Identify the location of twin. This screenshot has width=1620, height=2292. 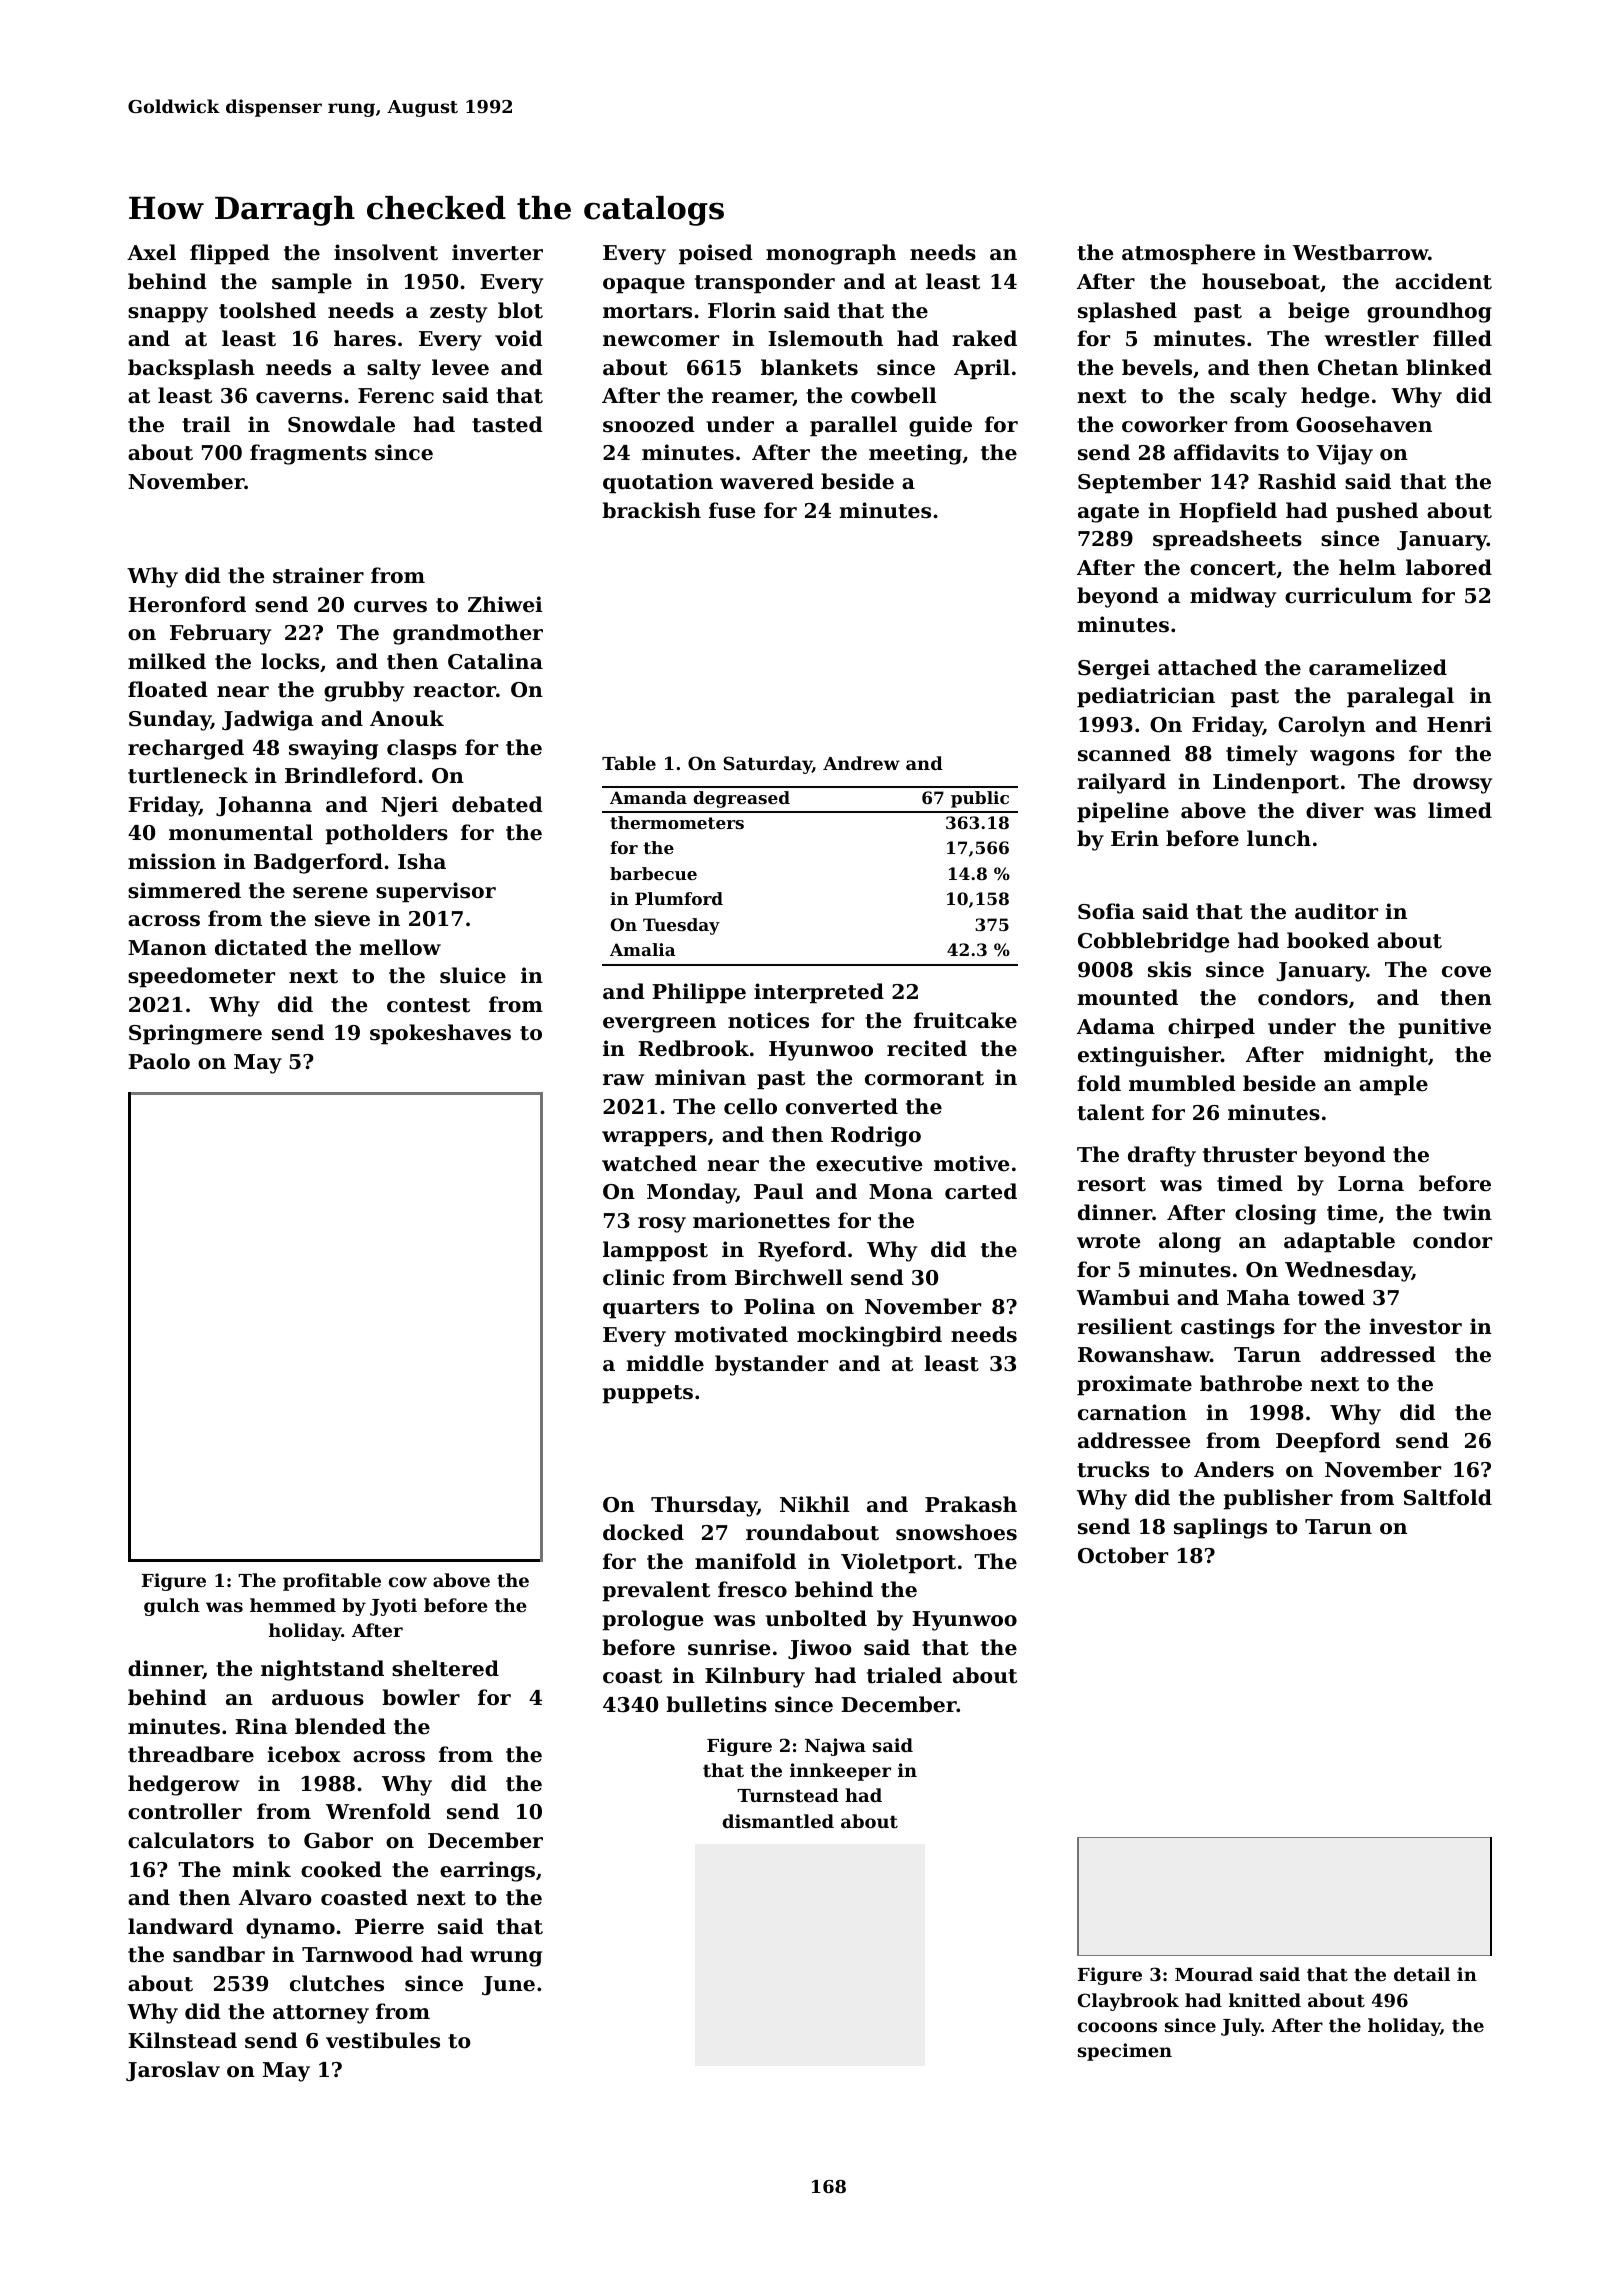
(1467, 1212).
